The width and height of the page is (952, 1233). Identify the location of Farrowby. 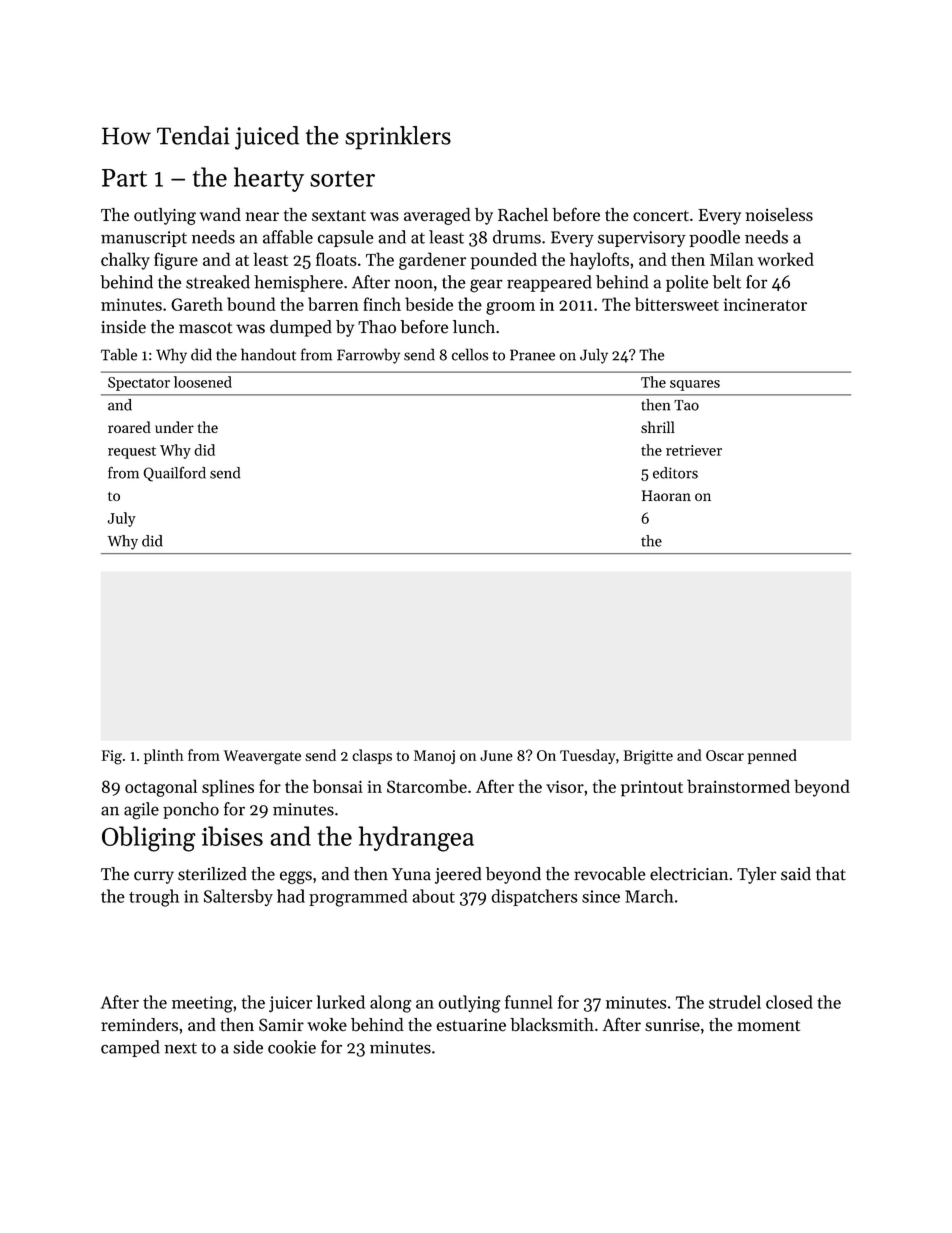
(368, 356).
